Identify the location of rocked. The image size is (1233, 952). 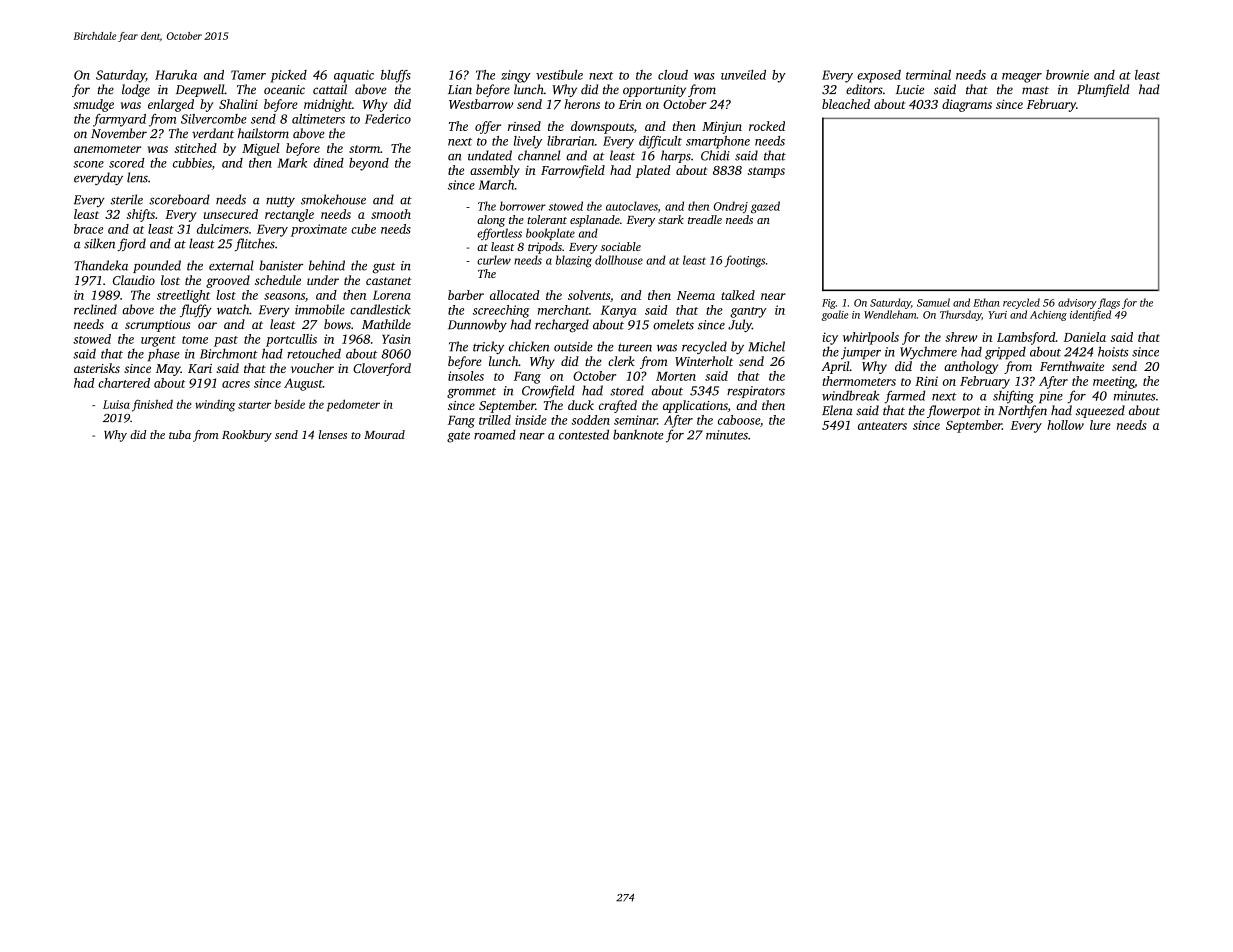
(767, 126).
